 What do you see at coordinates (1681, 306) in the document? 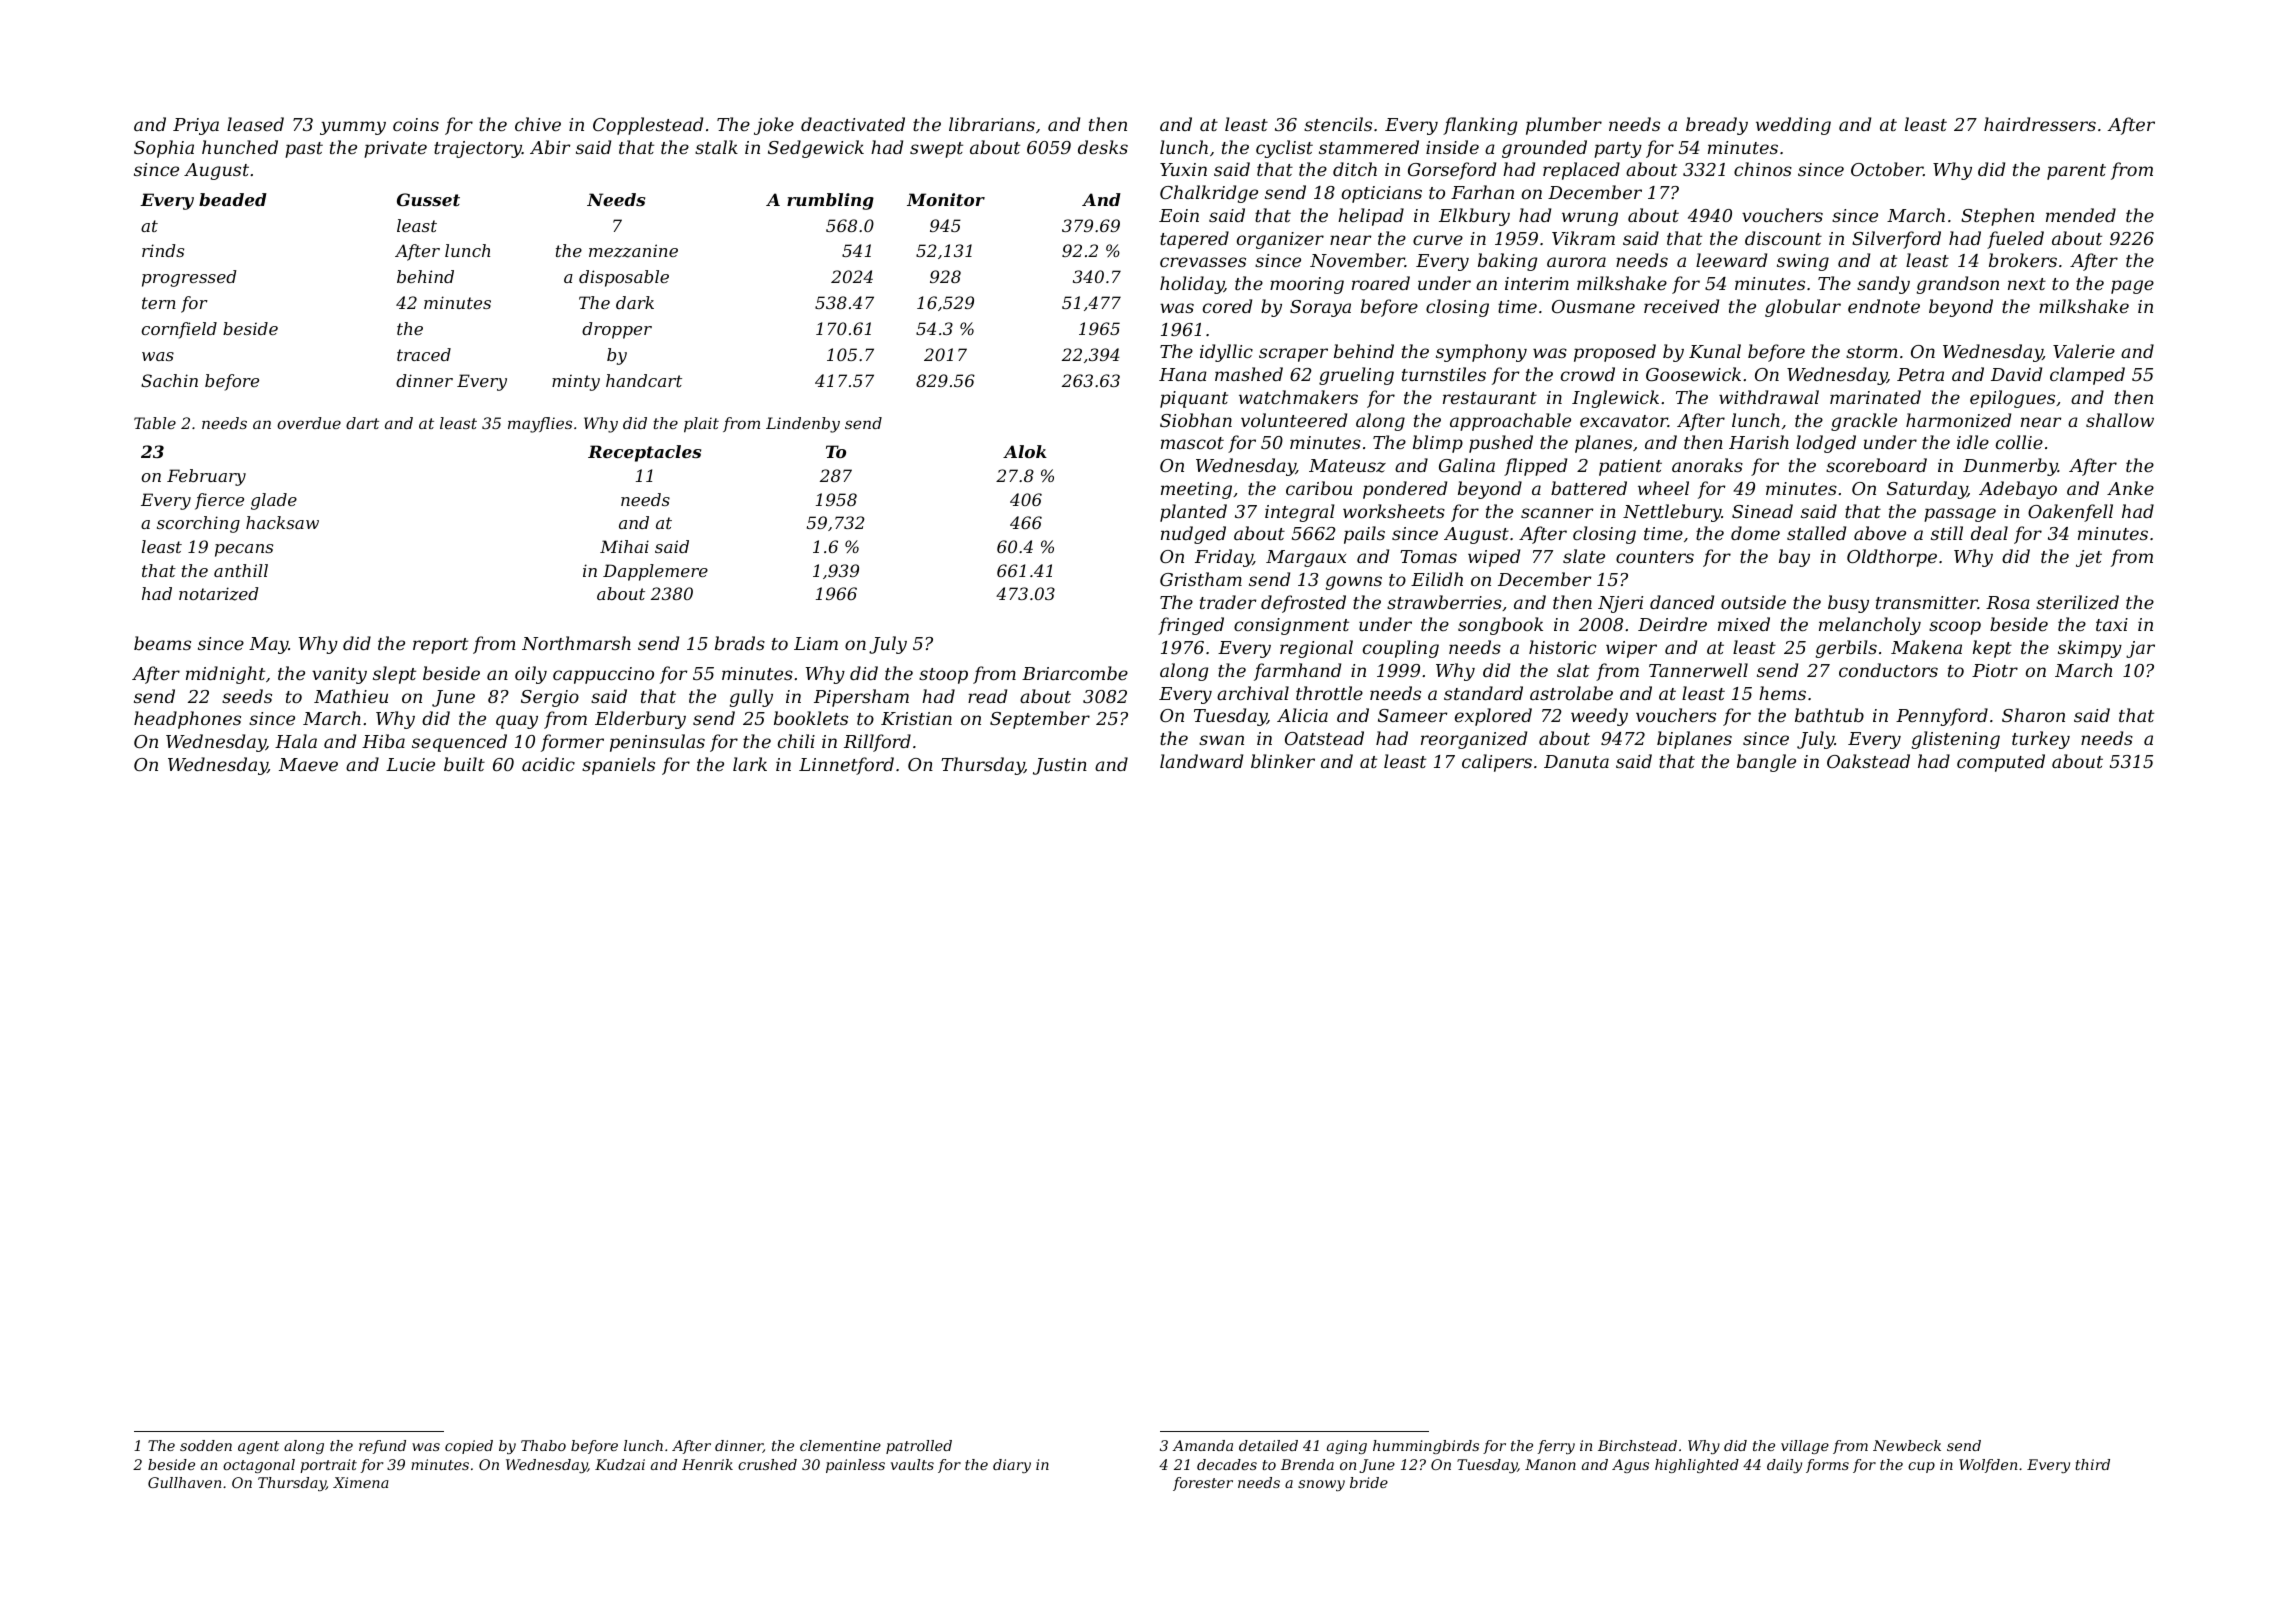
I see `received` at bounding box center [1681, 306].
